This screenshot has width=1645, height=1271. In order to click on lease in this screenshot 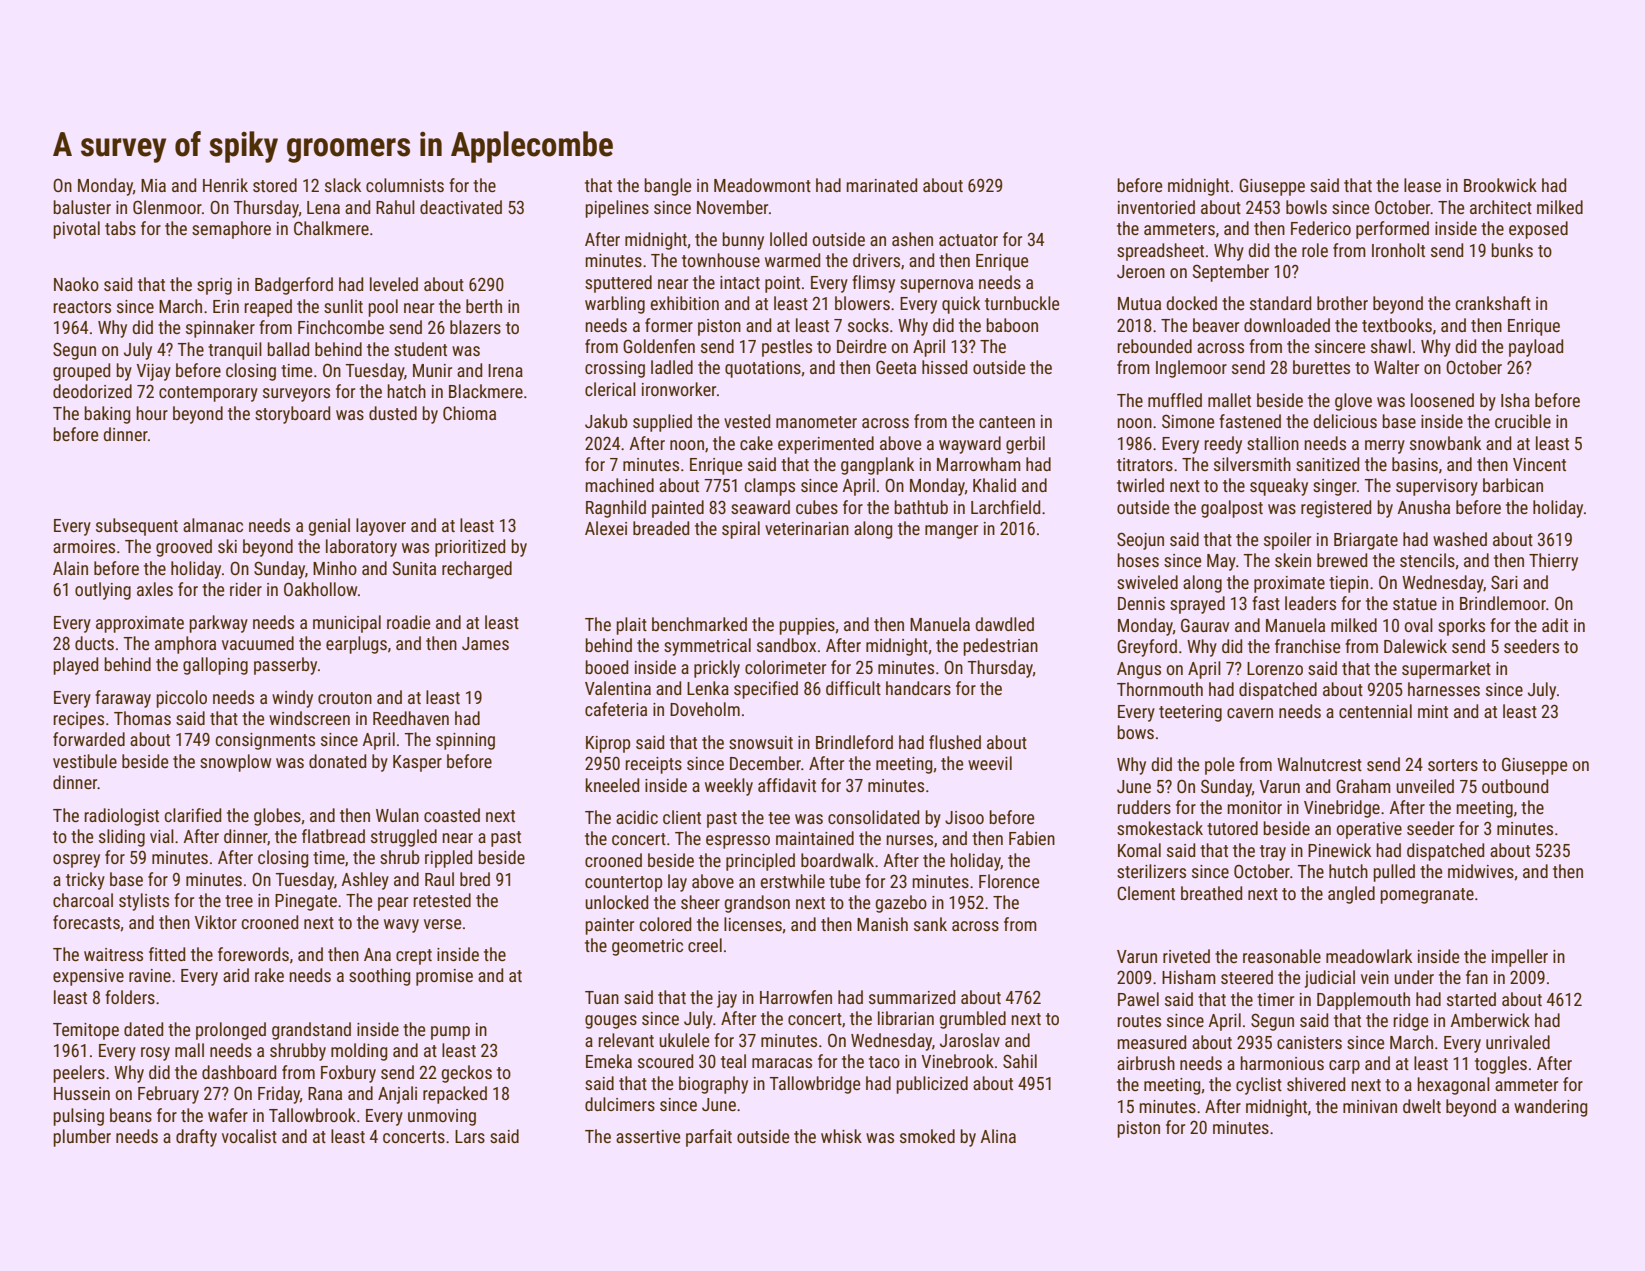, I will do `click(1422, 185)`.
